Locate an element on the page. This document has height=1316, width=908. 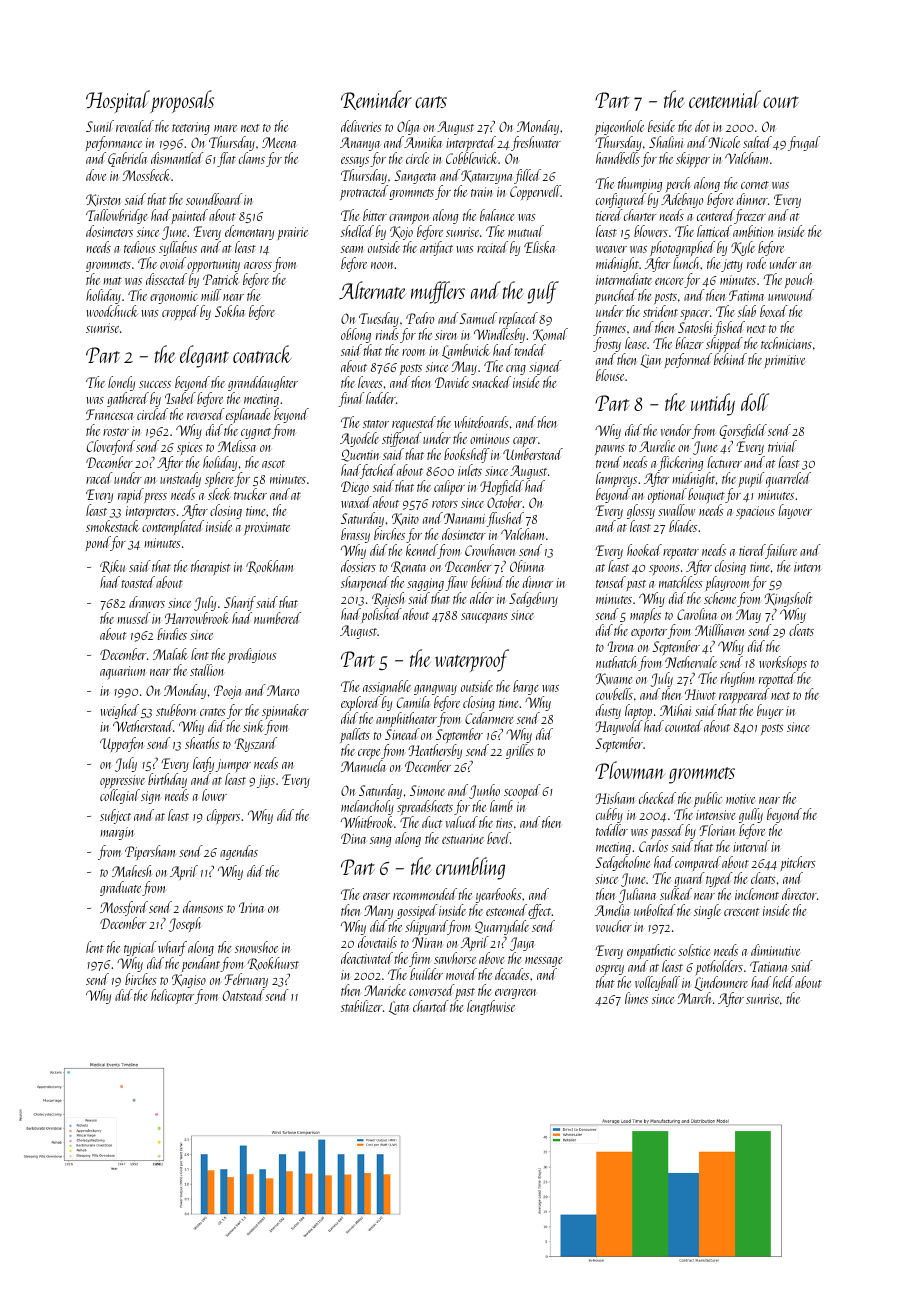
Copperwell is located at coordinates (535, 192).
